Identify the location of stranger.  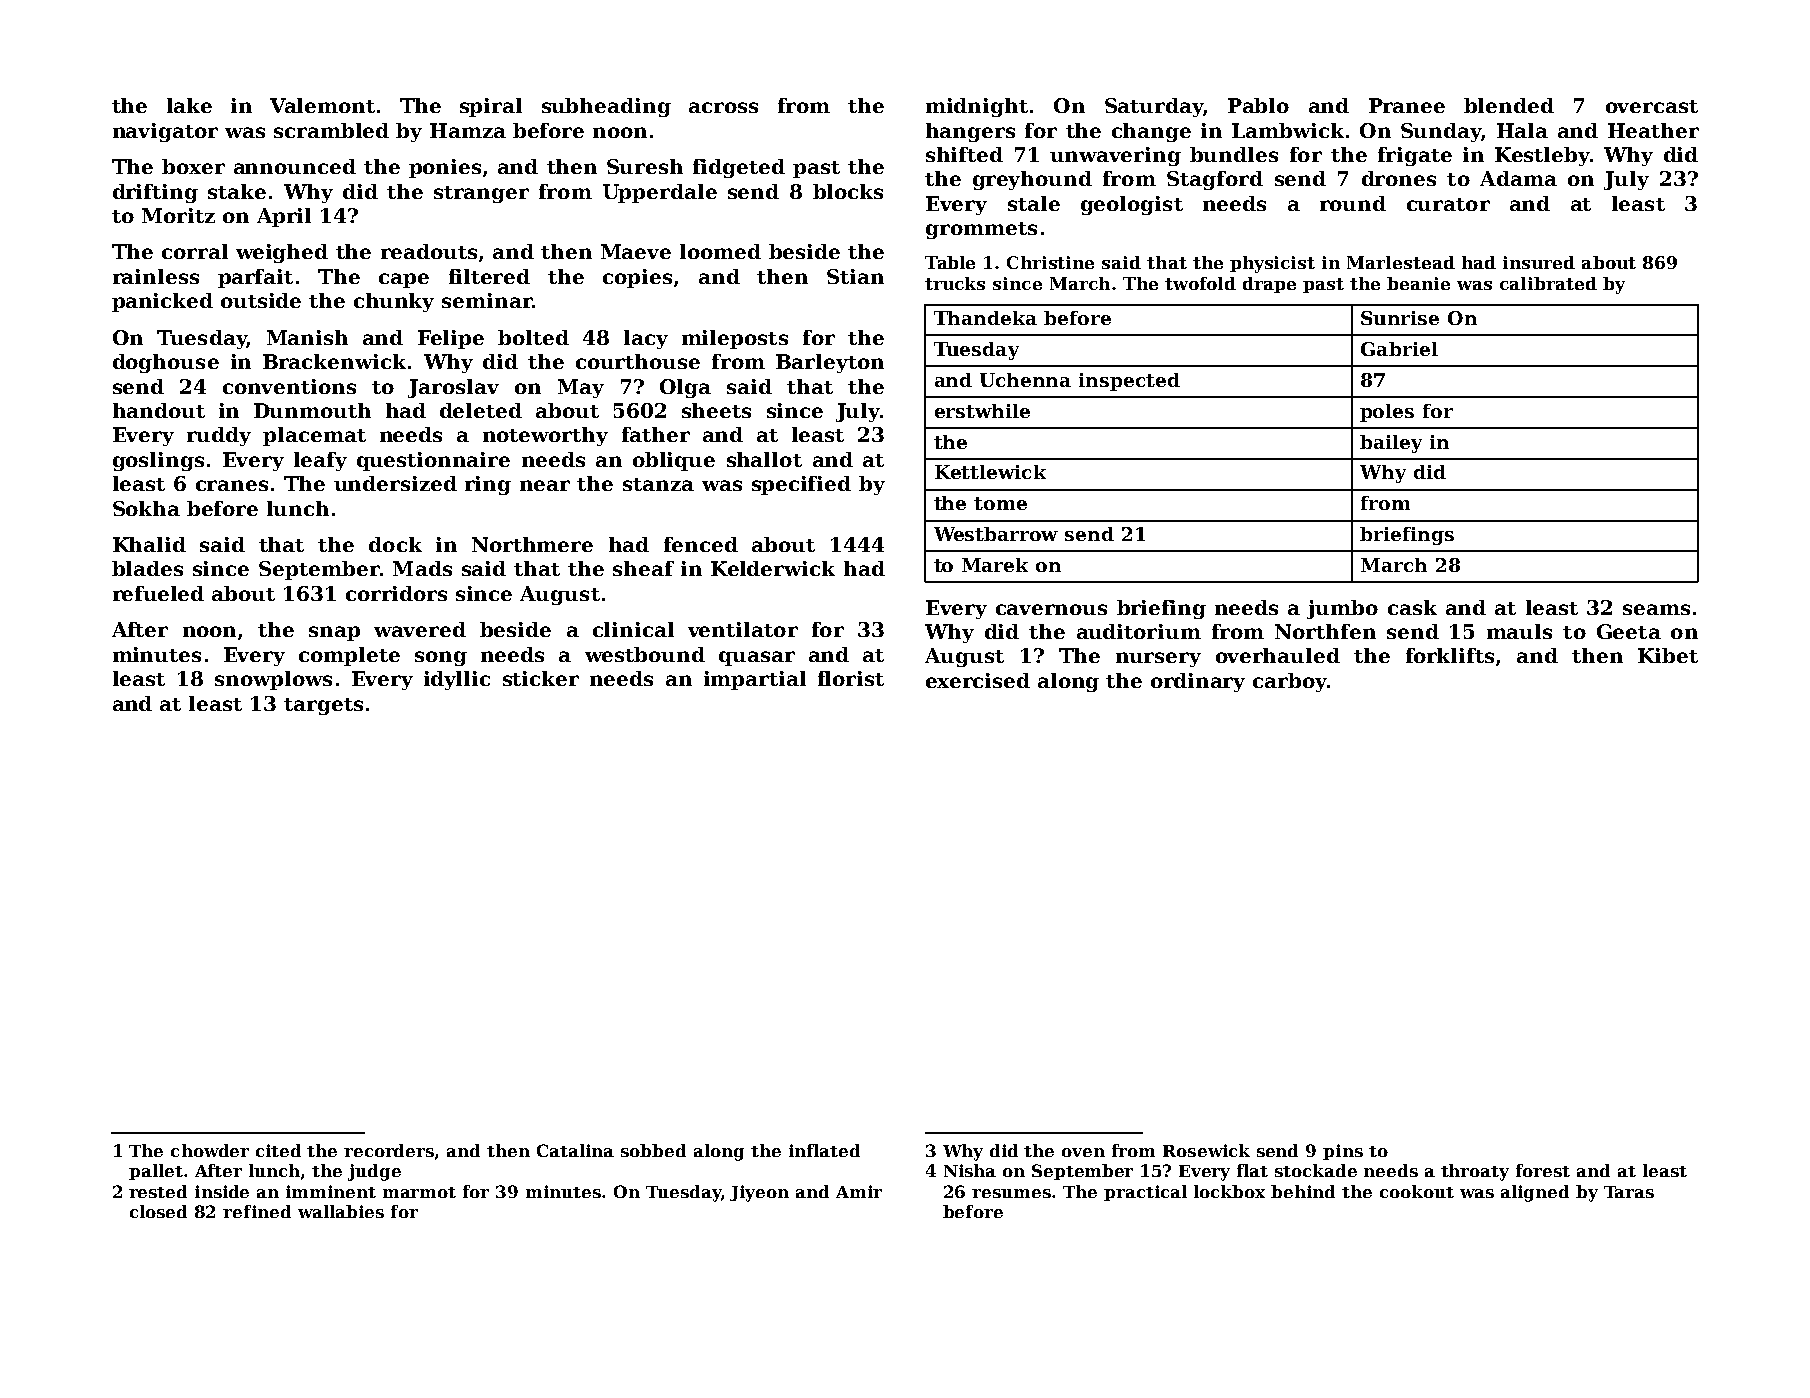
(481, 194).
